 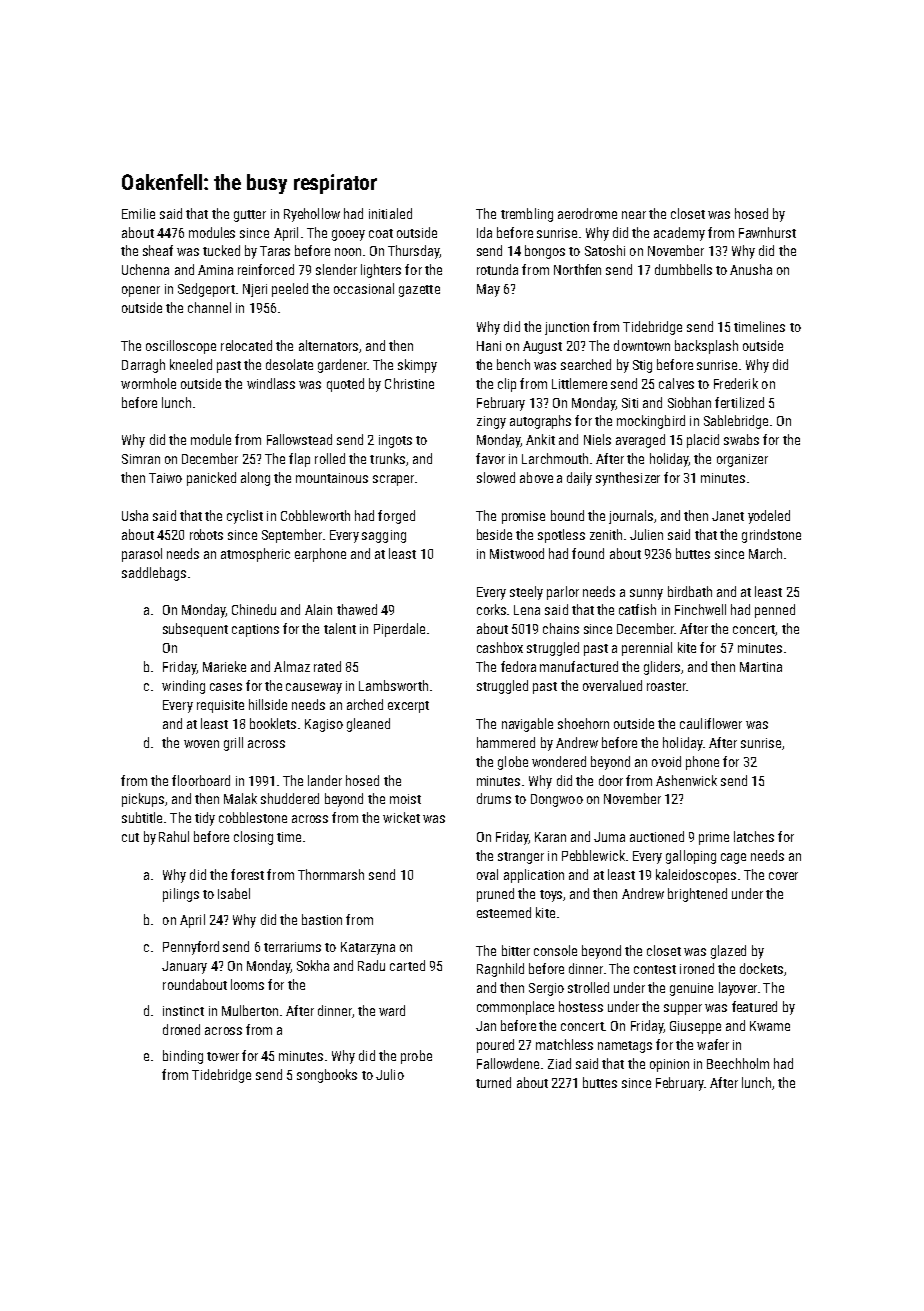 I want to click on gutter, so click(x=250, y=216).
